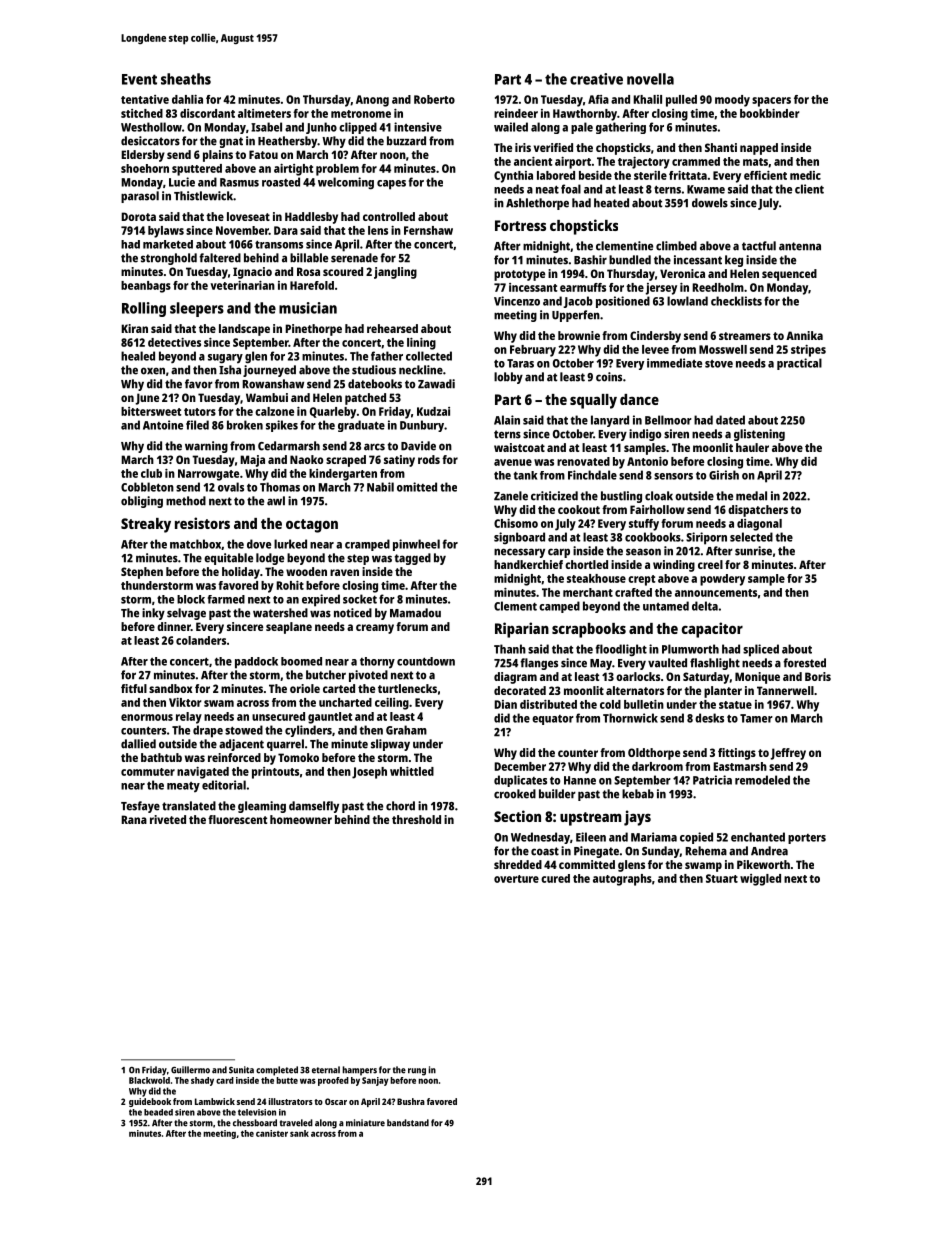  Describe the element at coordinates (520, 225) in the screenshot. I see `Fortress` at that location.
